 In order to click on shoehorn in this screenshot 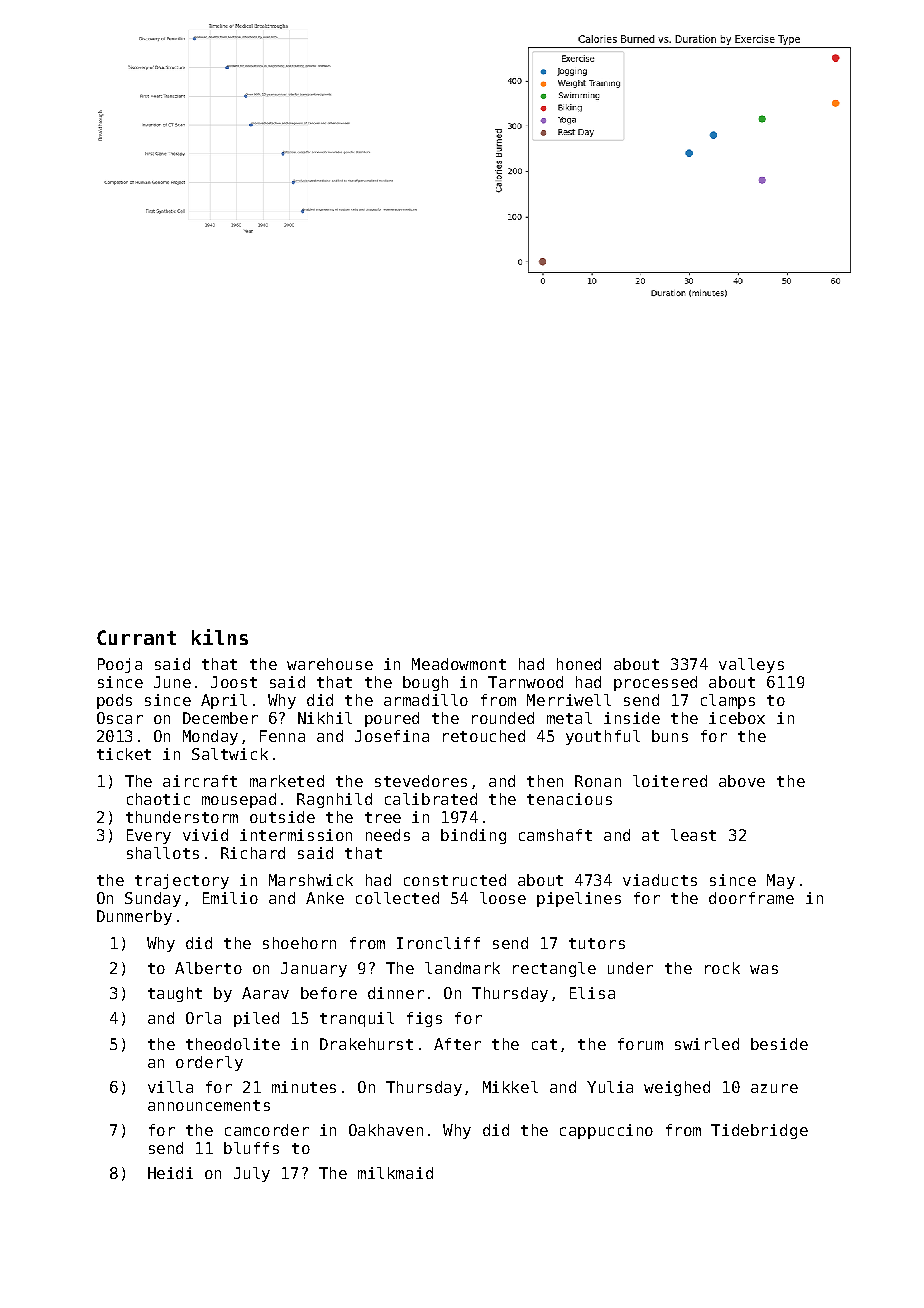, I will do `click(299, 943)`.
